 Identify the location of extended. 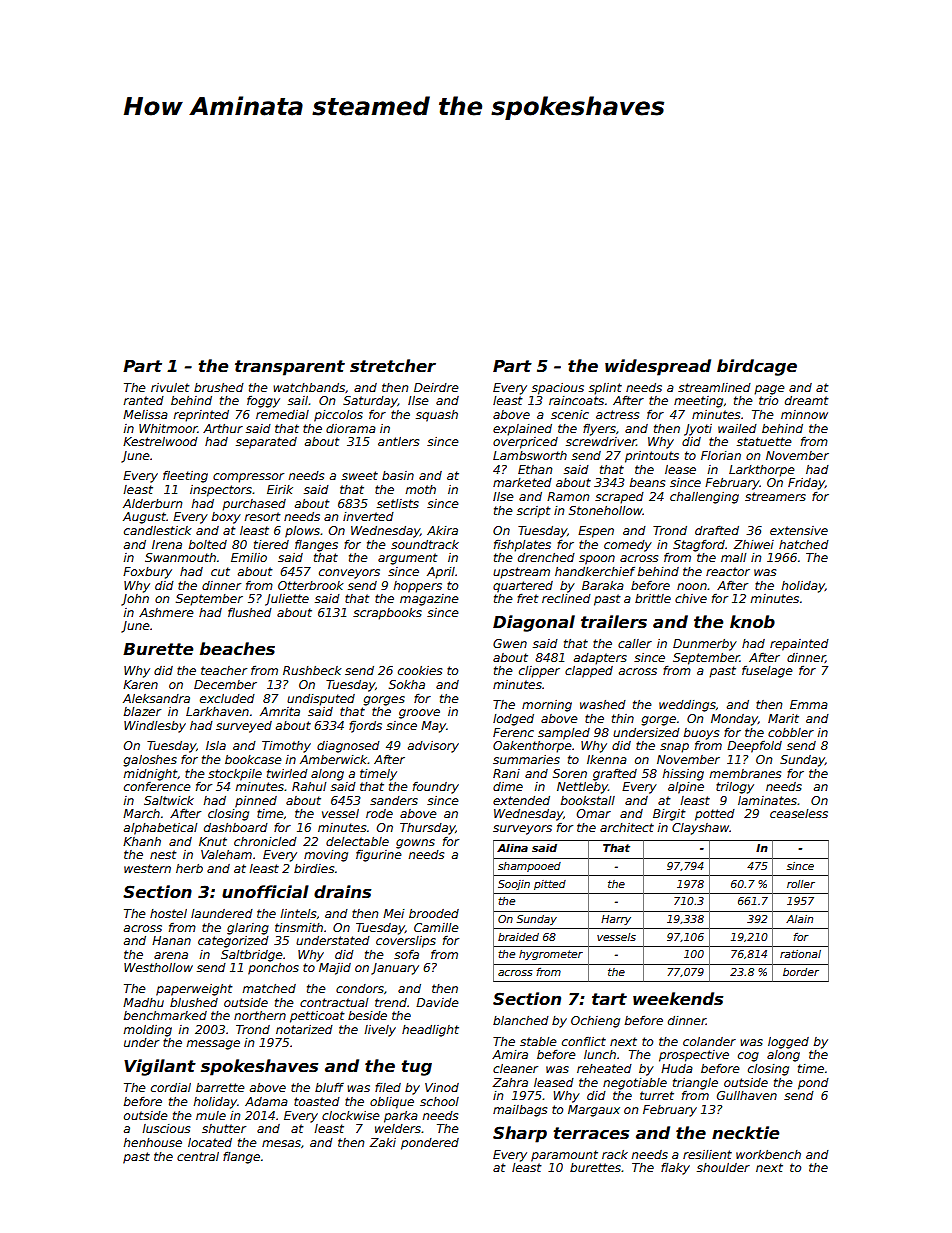
(521, 800).
